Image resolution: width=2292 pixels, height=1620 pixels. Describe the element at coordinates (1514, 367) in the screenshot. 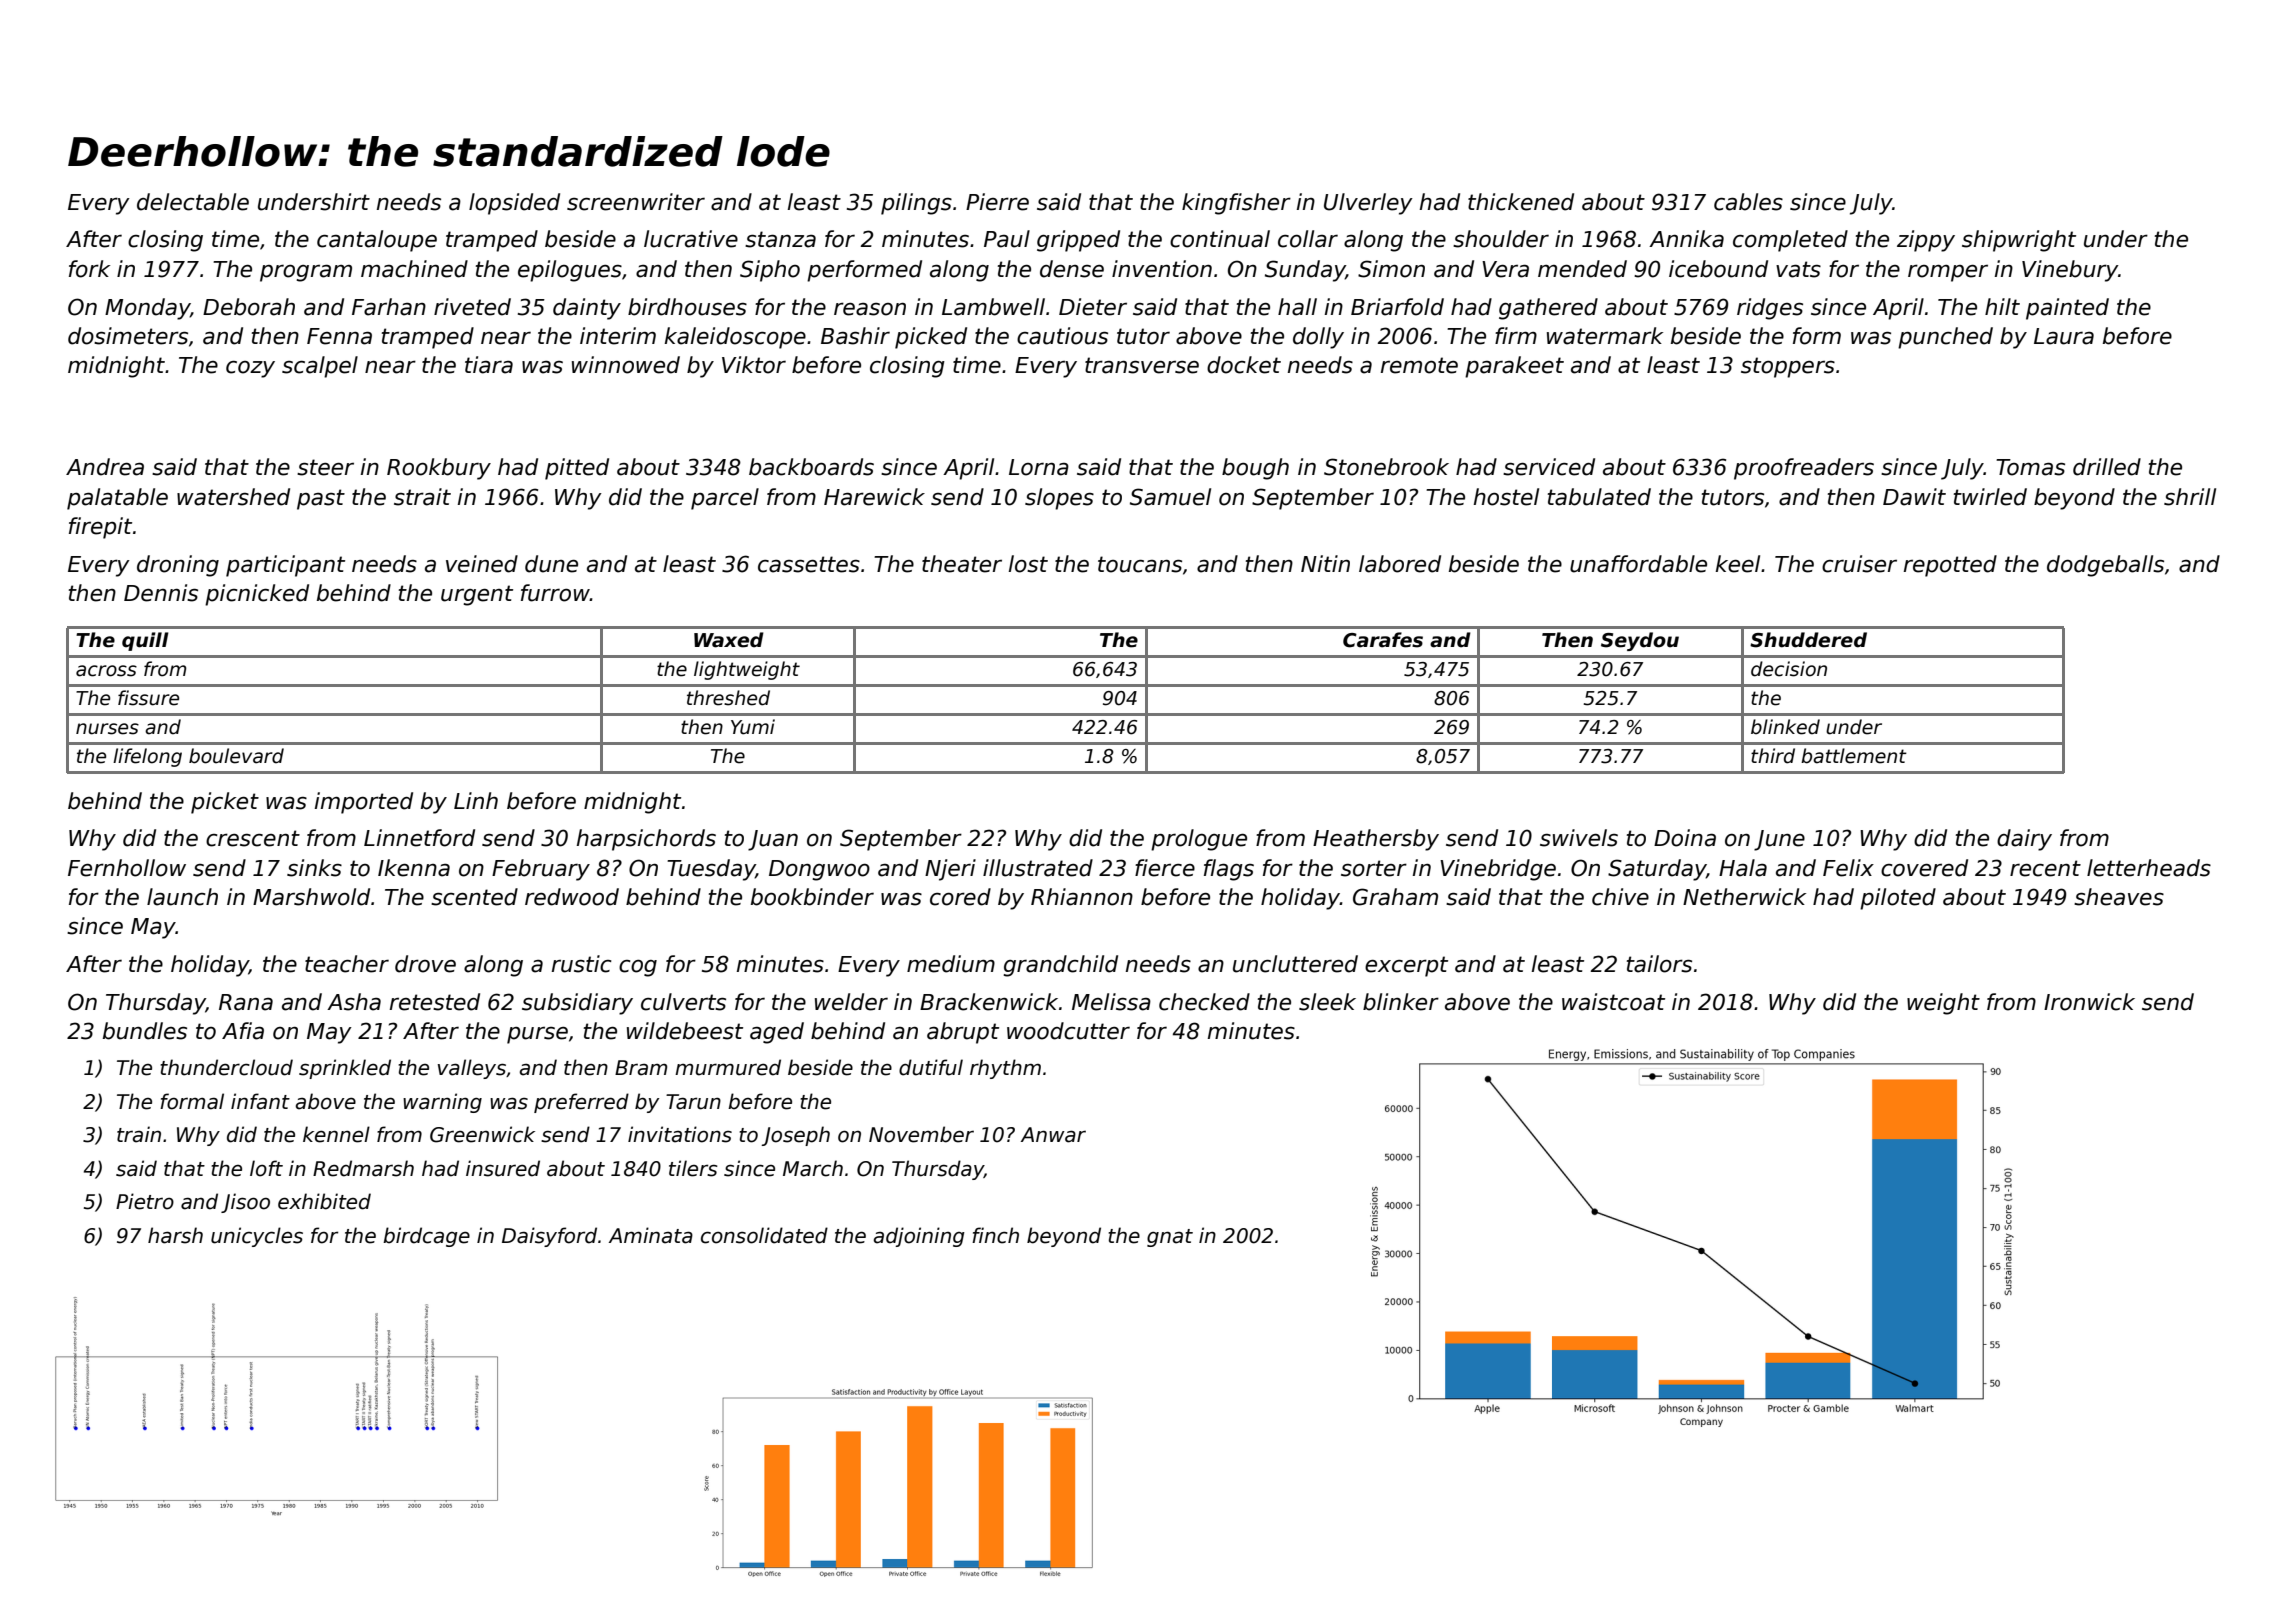

I see `parakeet` at that location.
